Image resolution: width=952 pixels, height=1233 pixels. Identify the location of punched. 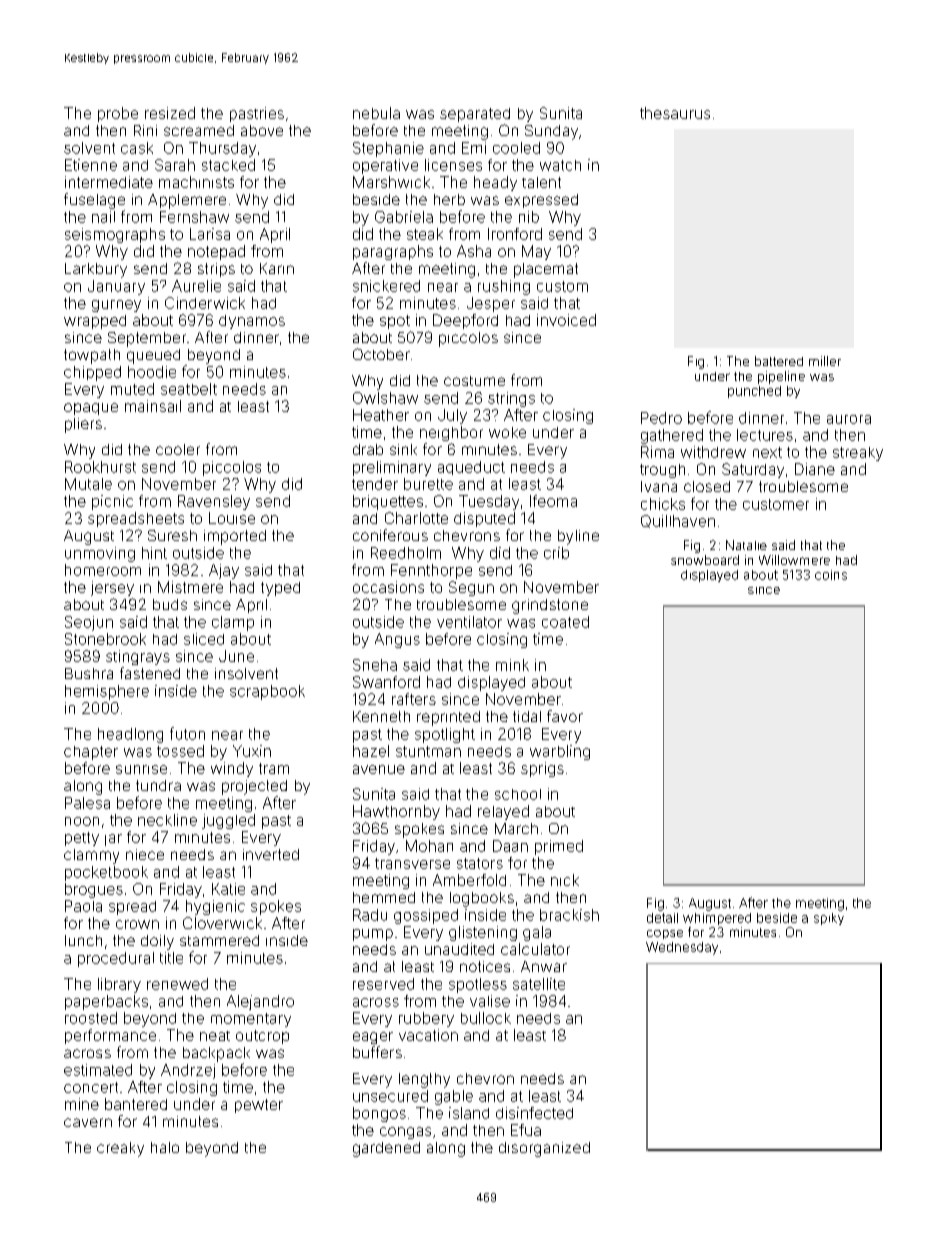
(754, 392).
